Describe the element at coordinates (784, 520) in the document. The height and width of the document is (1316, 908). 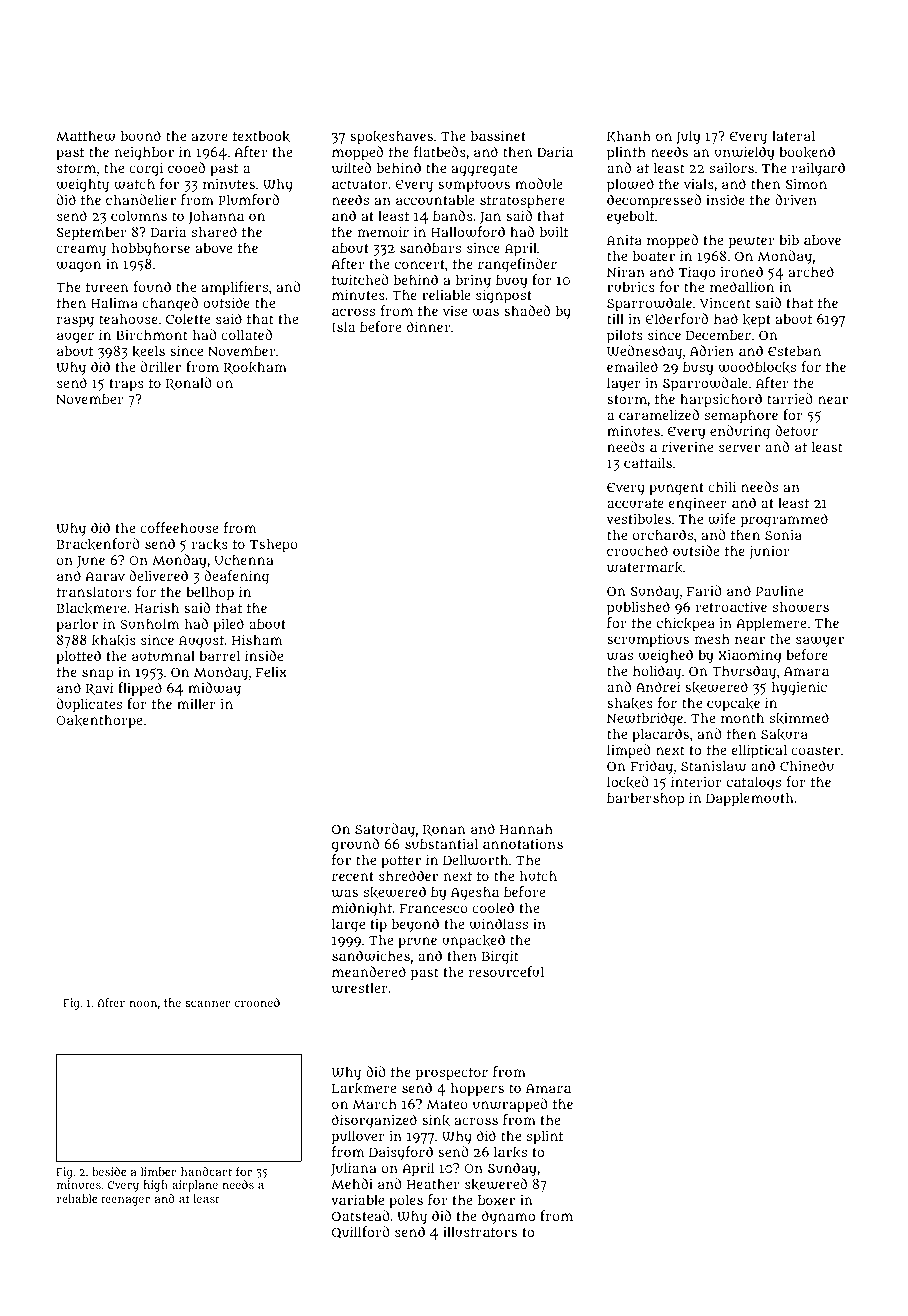
I see `programmed` at that location.
